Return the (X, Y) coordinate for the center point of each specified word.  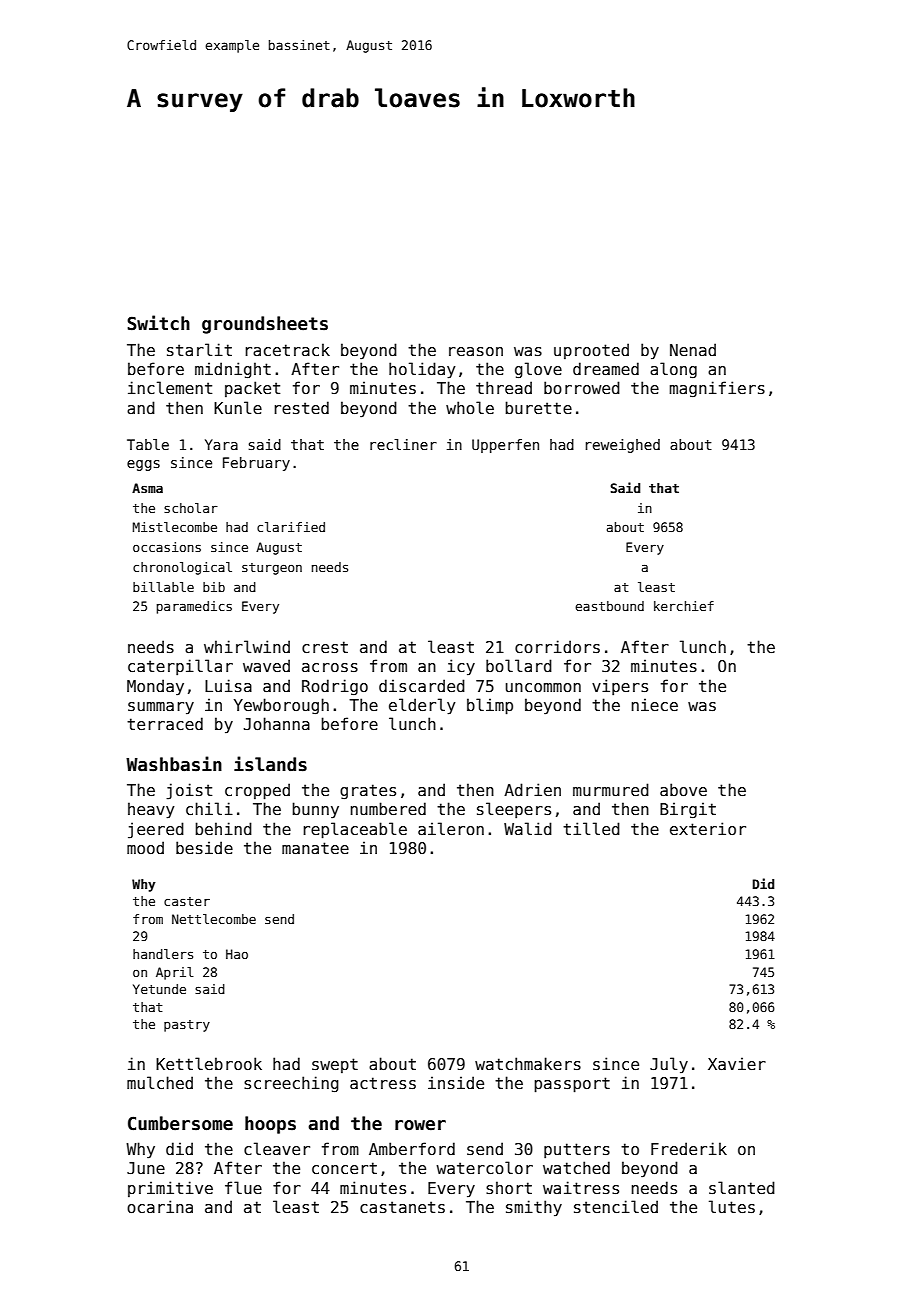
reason (476, 351)
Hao (237, 954)
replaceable (355, 830)
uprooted (591, 351)
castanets (402, 1207)
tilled (591, 828)
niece (655, 704)
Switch (158, 323)
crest (325, 647)
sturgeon (272, 569)
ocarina (160, 1207)
